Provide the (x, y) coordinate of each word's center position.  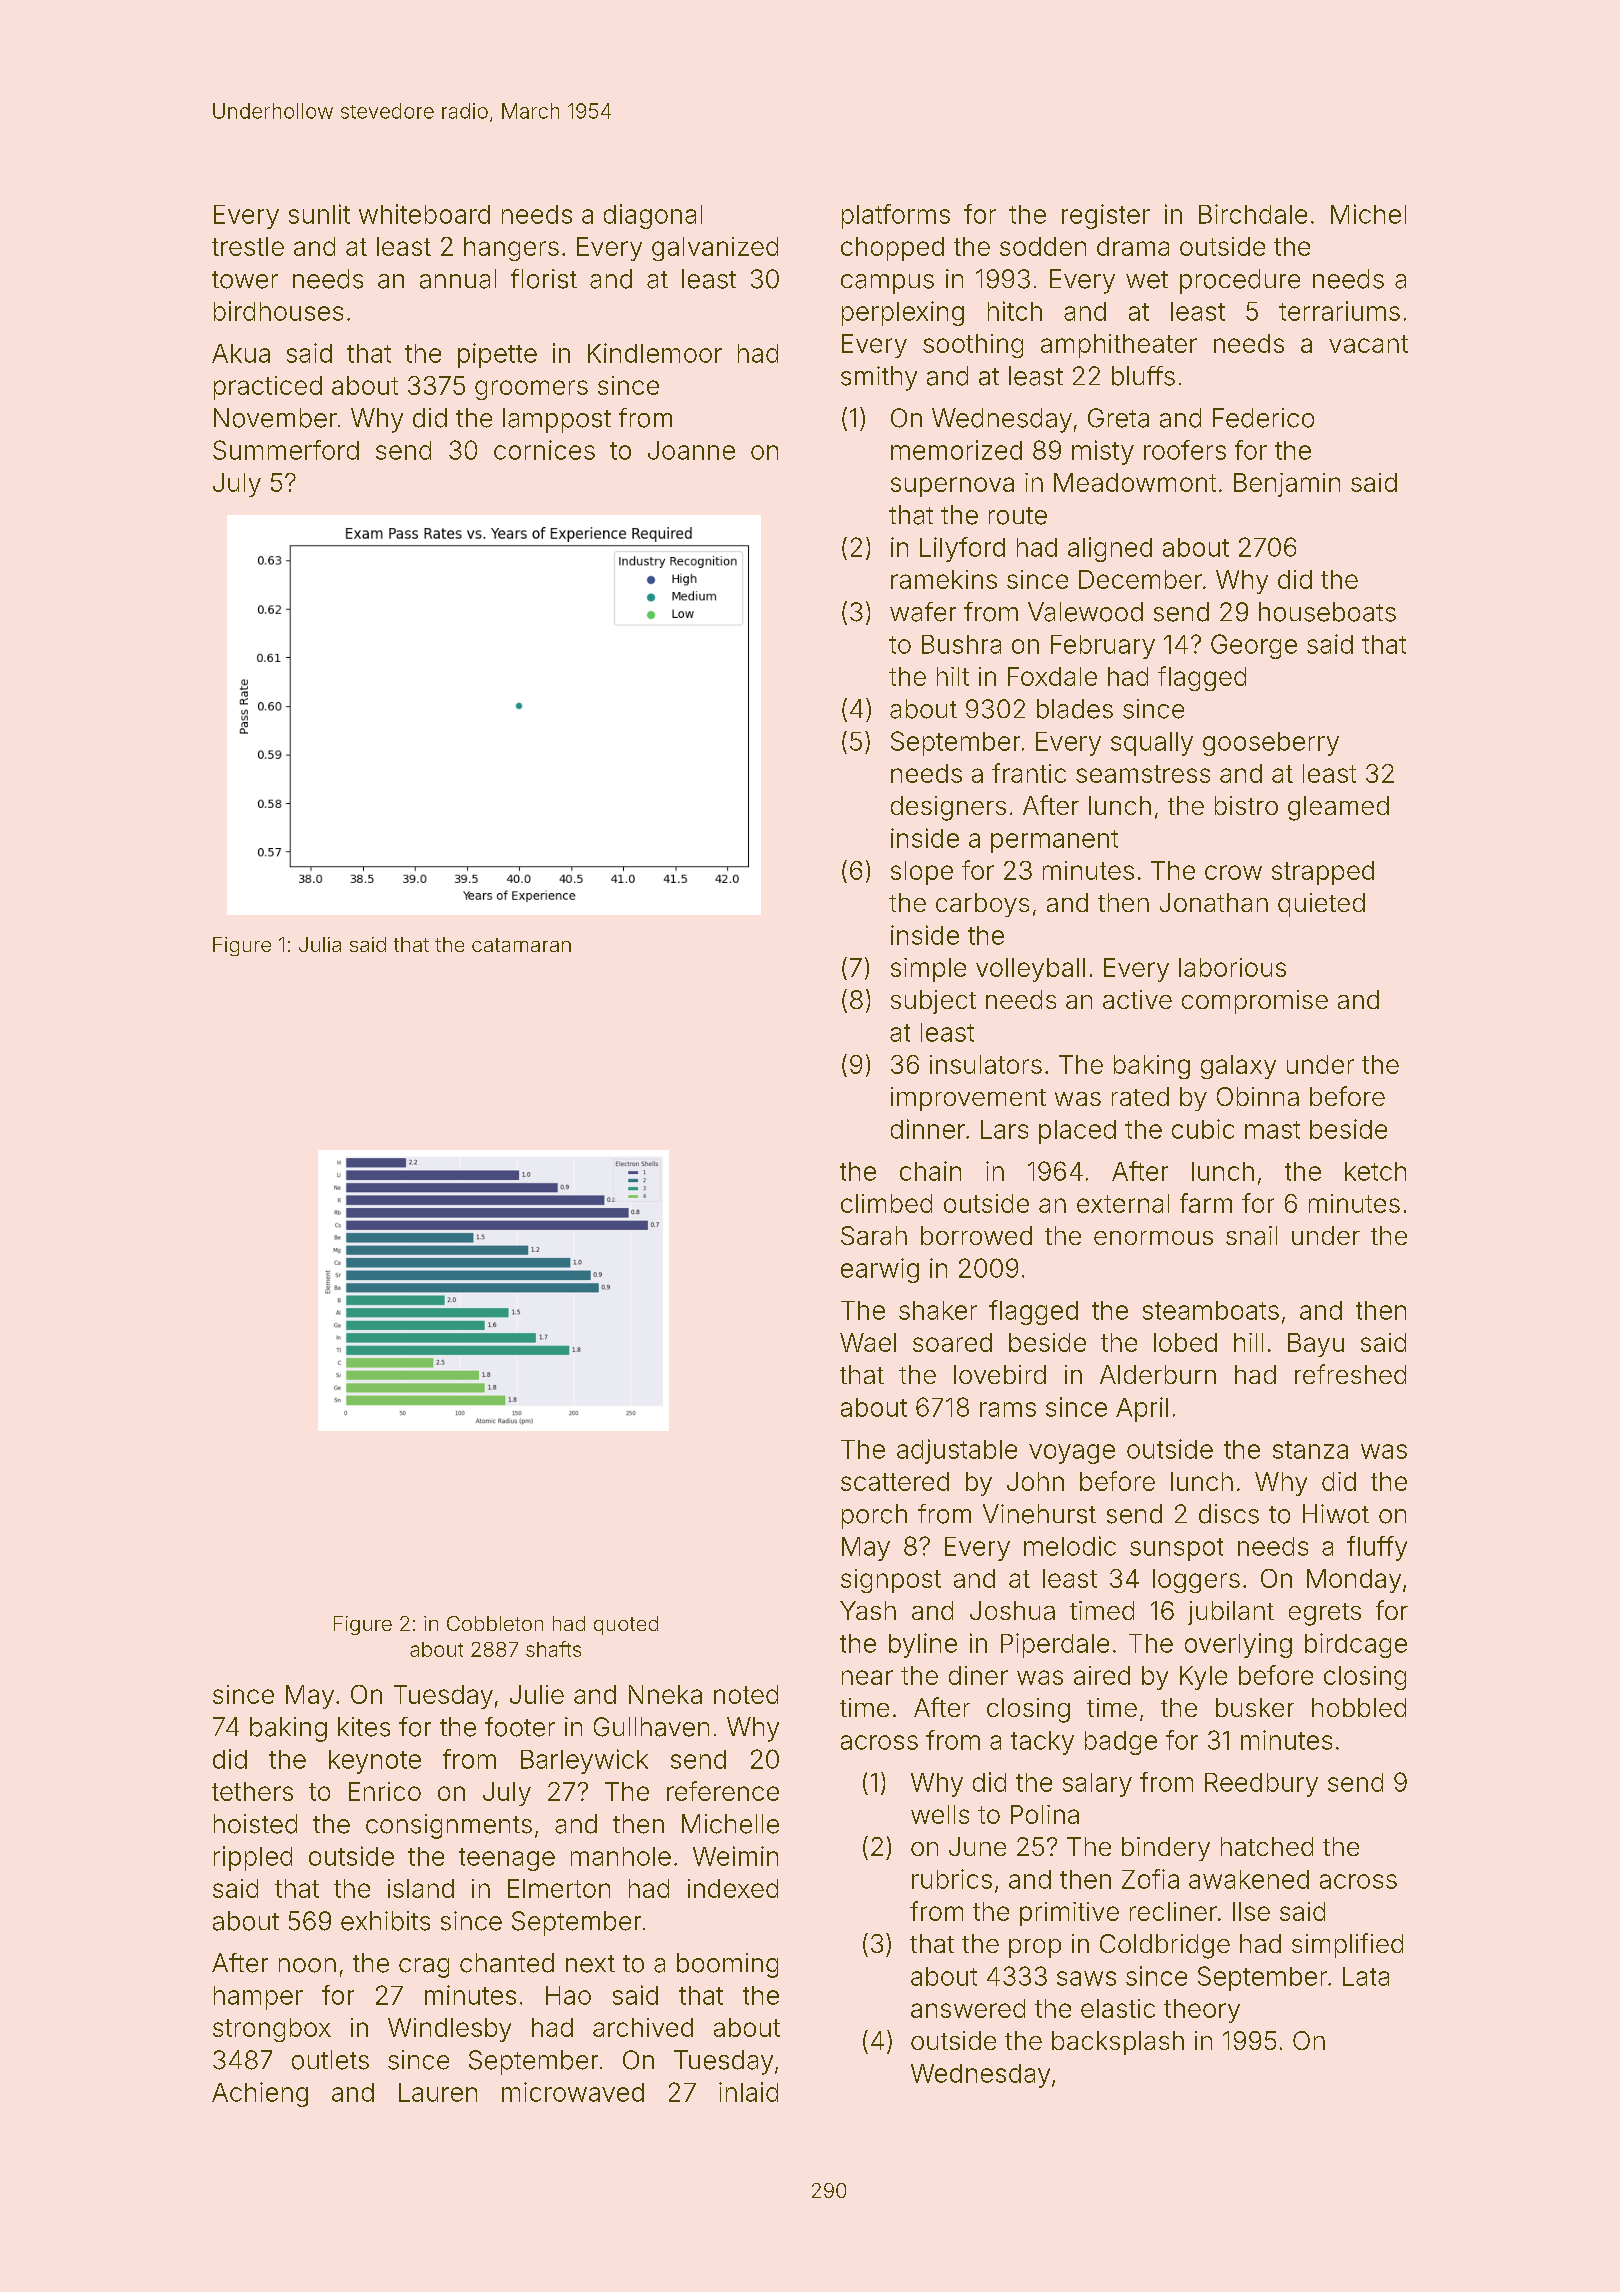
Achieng (260, 2094)
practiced (268, 388)
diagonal (653, 216)
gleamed (1338, 808)
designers (948, 808)
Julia (320, 944)
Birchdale (1253, 214)
